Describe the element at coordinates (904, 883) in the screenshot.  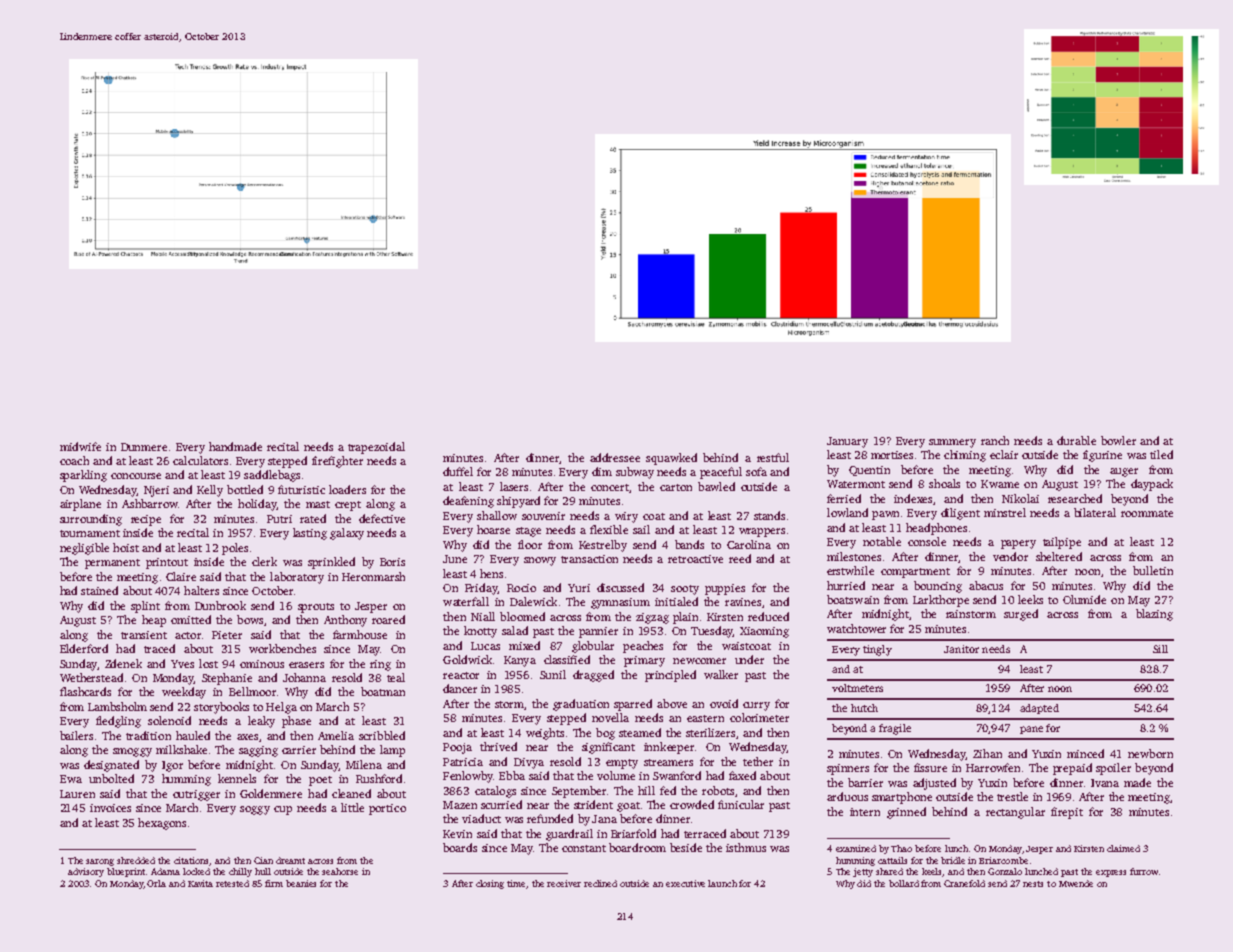
I see `bollard` at that location.
